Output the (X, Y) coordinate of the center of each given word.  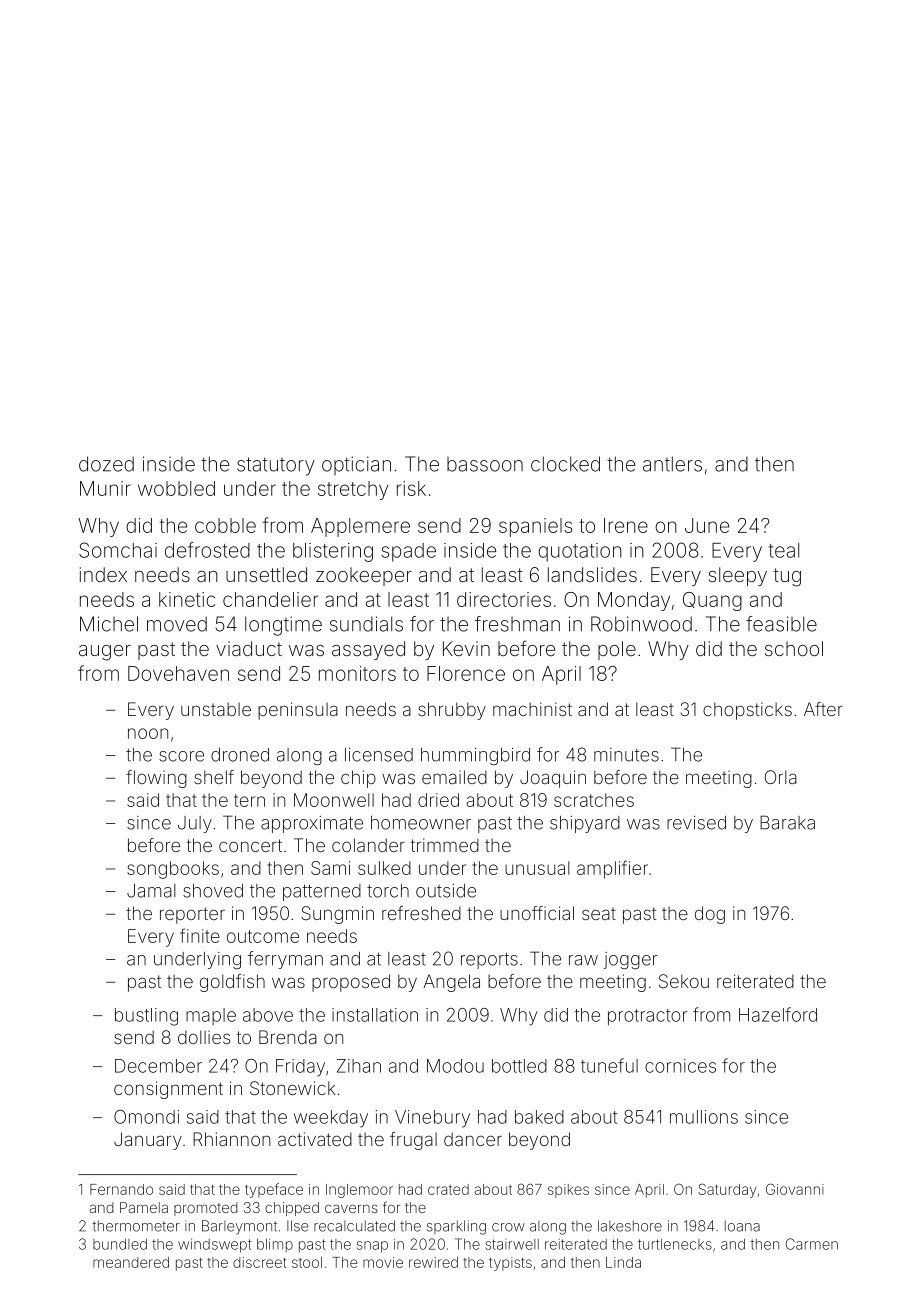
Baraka (787, 822)
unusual (537, 868)
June (707, 525)
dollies (204, 1037)
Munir (105, 488)
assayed (368, 650)
